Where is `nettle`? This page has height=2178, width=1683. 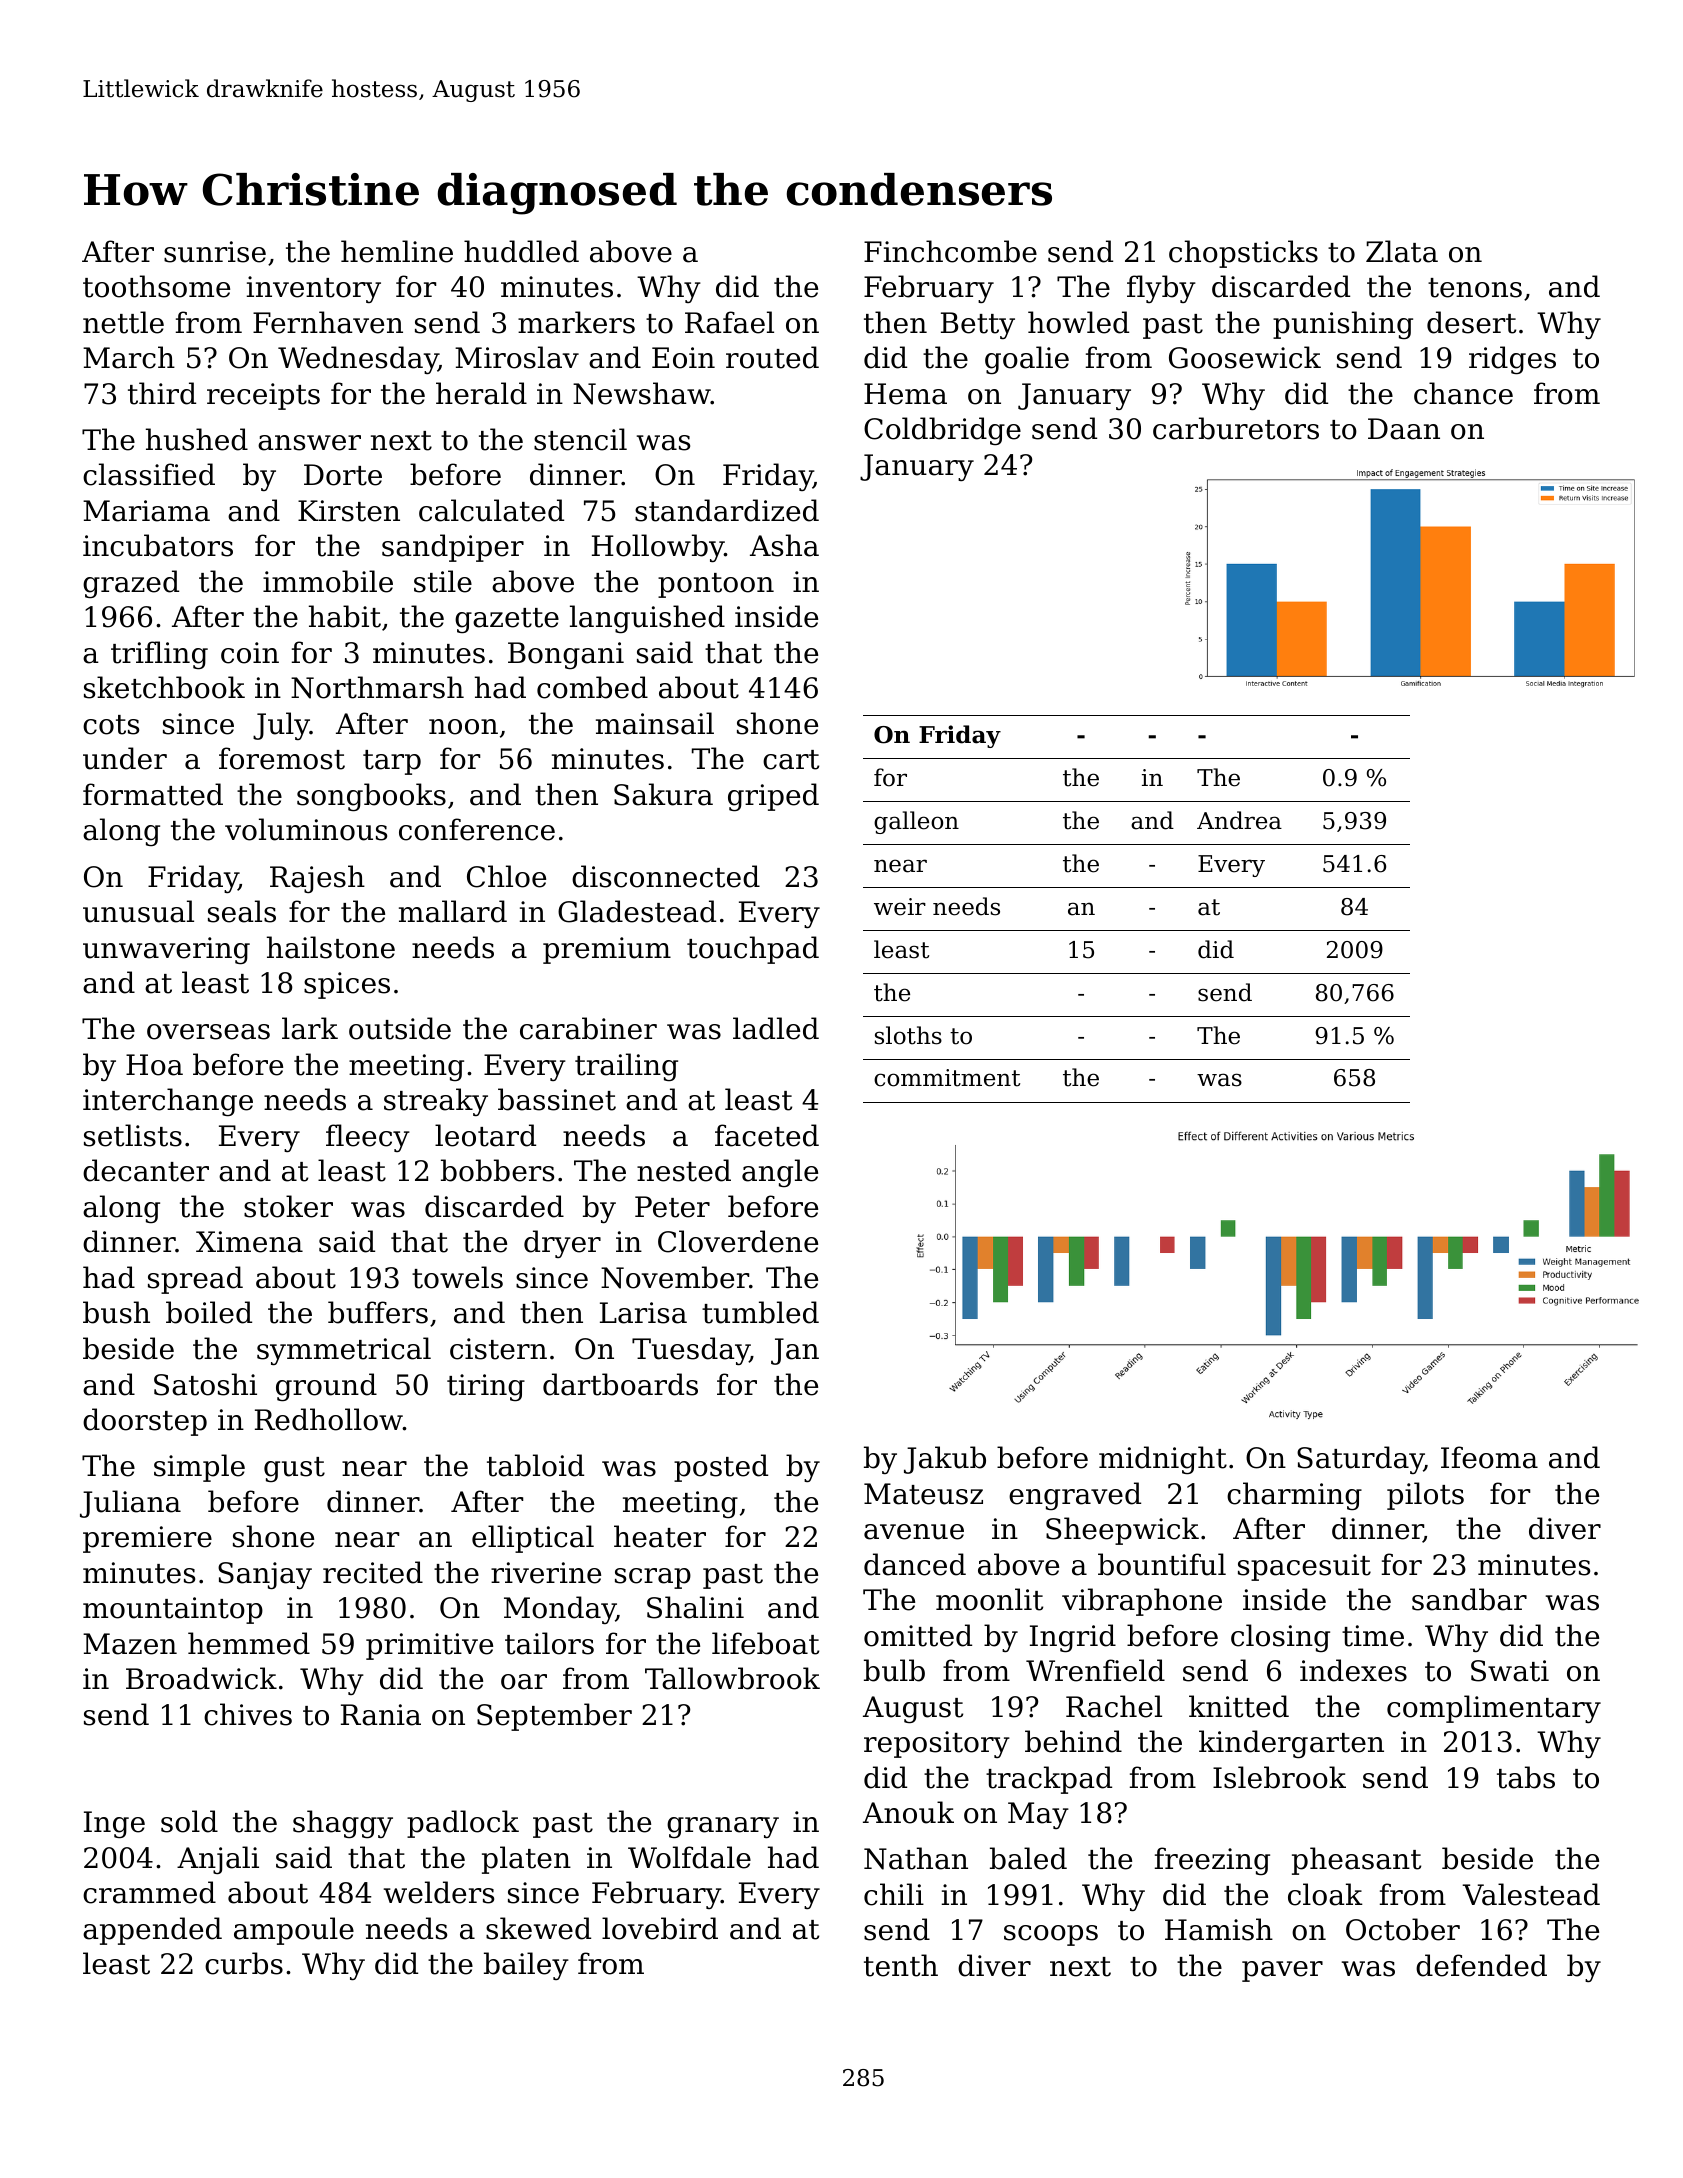 nettle is located at coordinates (123, 322).
